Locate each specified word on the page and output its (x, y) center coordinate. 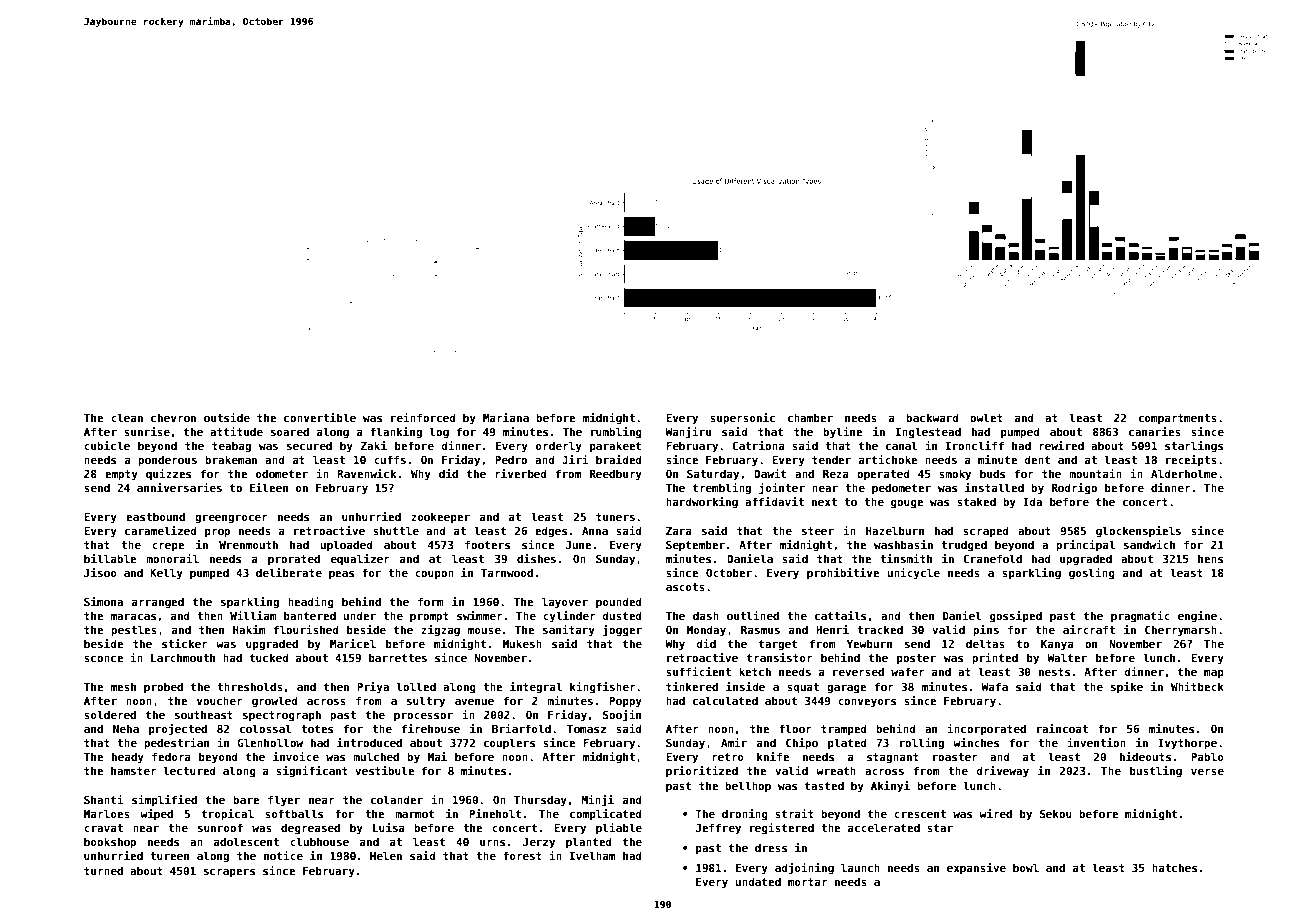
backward (932, 417)
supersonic (742, 418)
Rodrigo (1074, 488)
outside (227, 417)
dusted (621, 615)
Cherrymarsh (1181, 630)
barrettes (398, 657)
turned (103, 870)
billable (110, 558)
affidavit (774, 501)
